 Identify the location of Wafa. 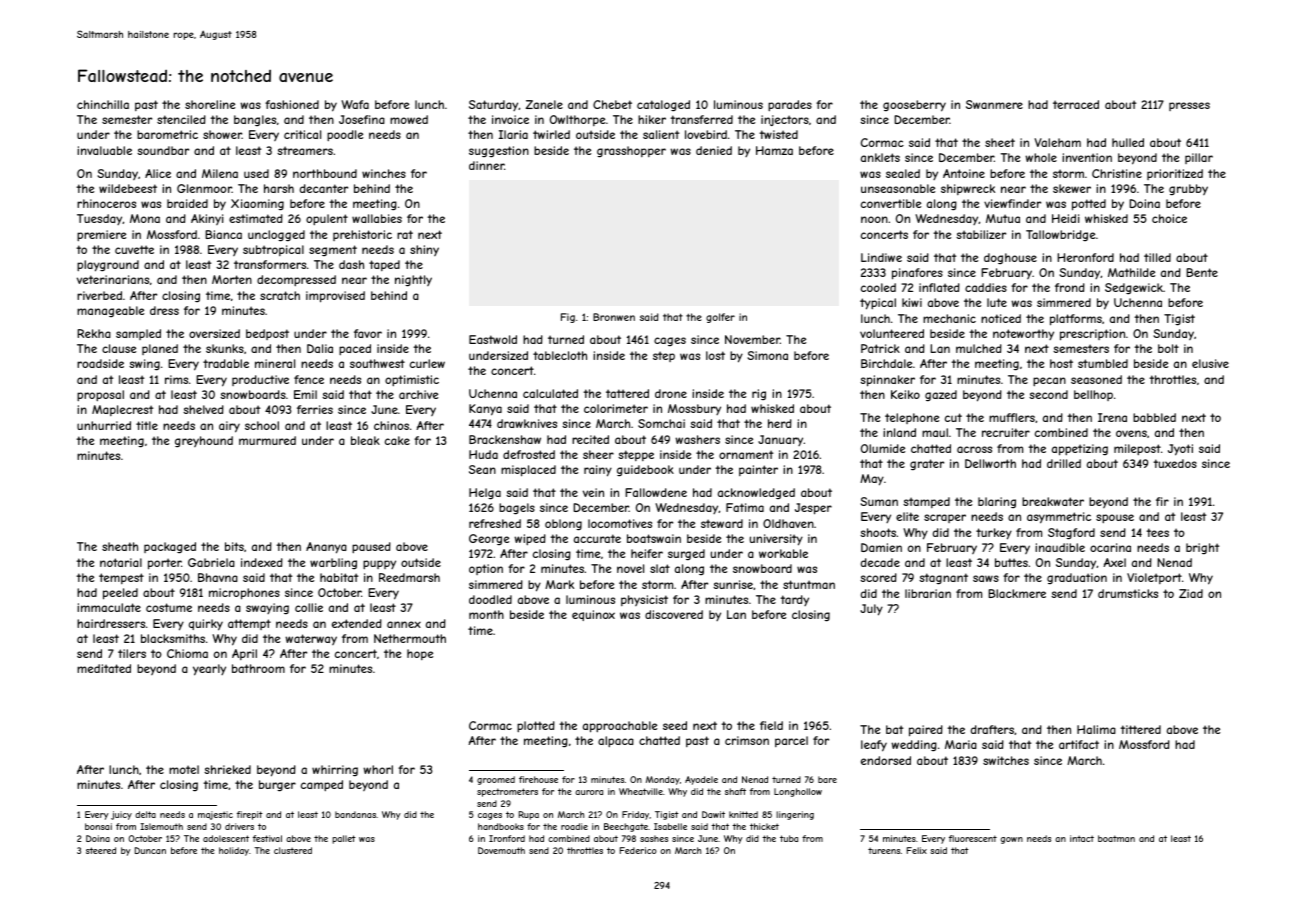
(355, 104).
